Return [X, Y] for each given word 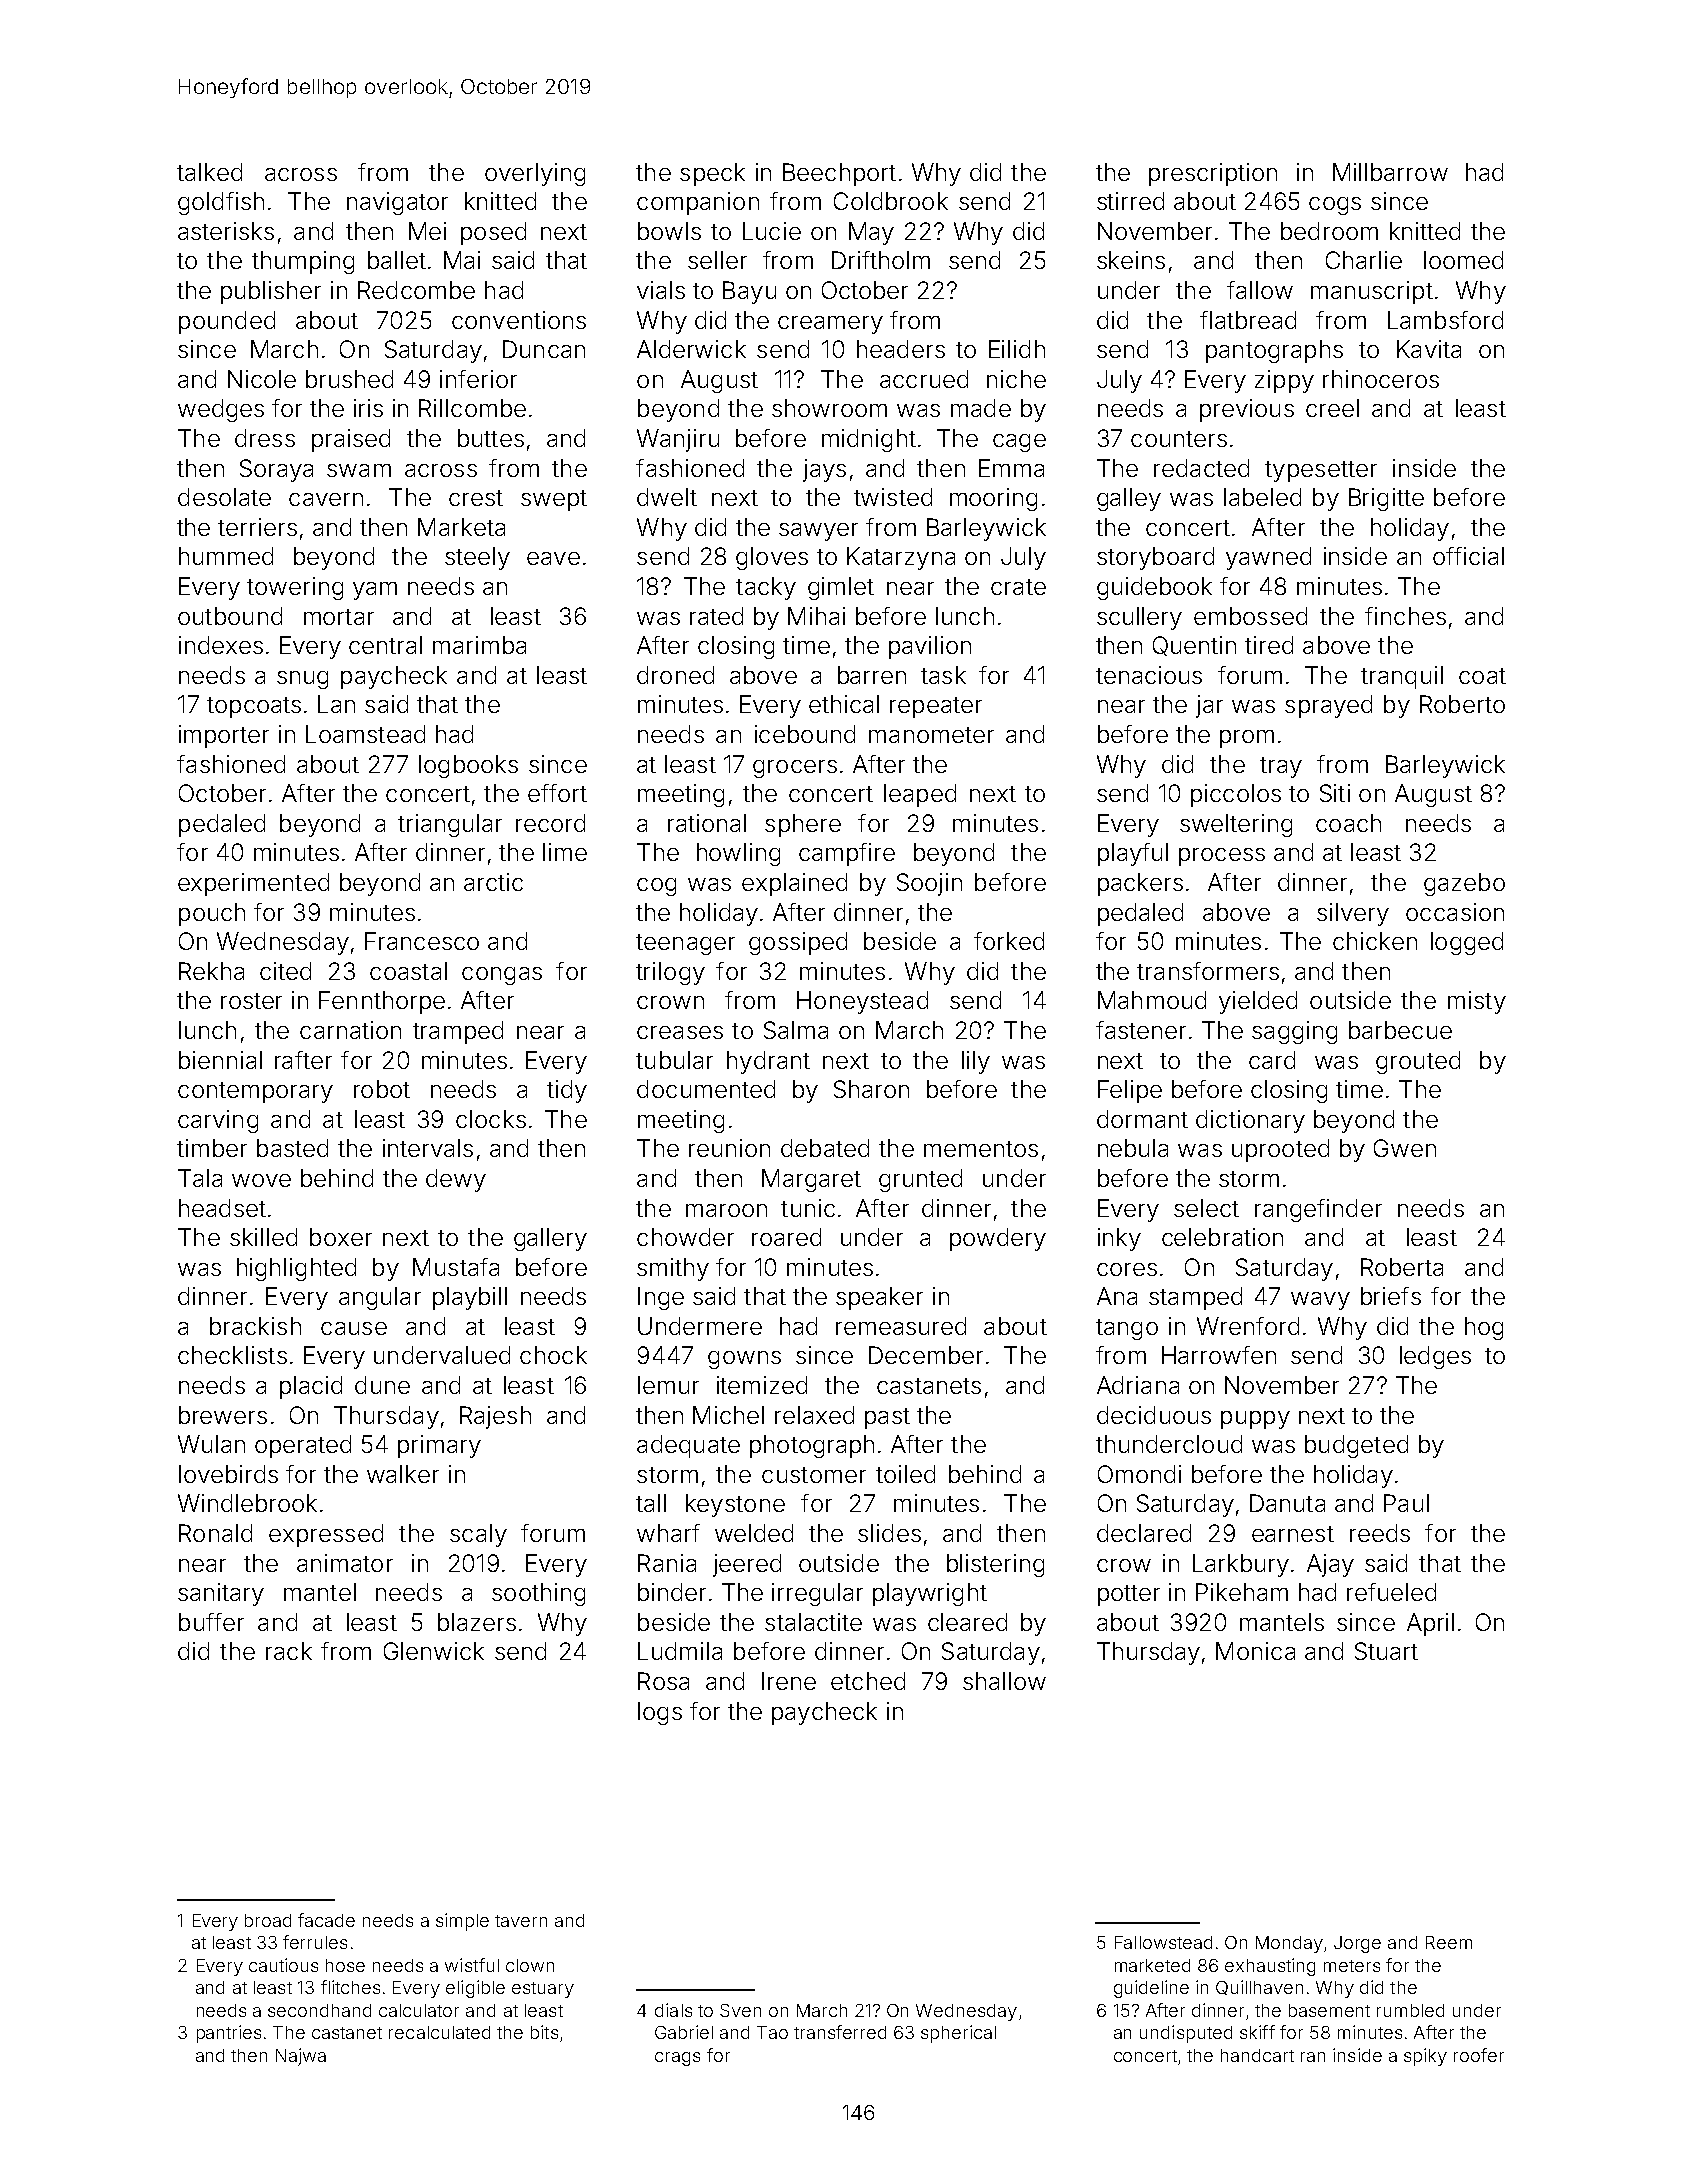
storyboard [1155, 558]
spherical [958, 2034]
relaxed [814, 1415]
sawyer [818, 532]
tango [1127, 1329]
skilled [263, 1237]
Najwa [301, 2057]
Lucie [772, 231]
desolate [224, 497]
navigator [397, 203]
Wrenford [1248, 1326]
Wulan [211, 1444]
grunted [920, 1180]
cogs [1335, 206]
